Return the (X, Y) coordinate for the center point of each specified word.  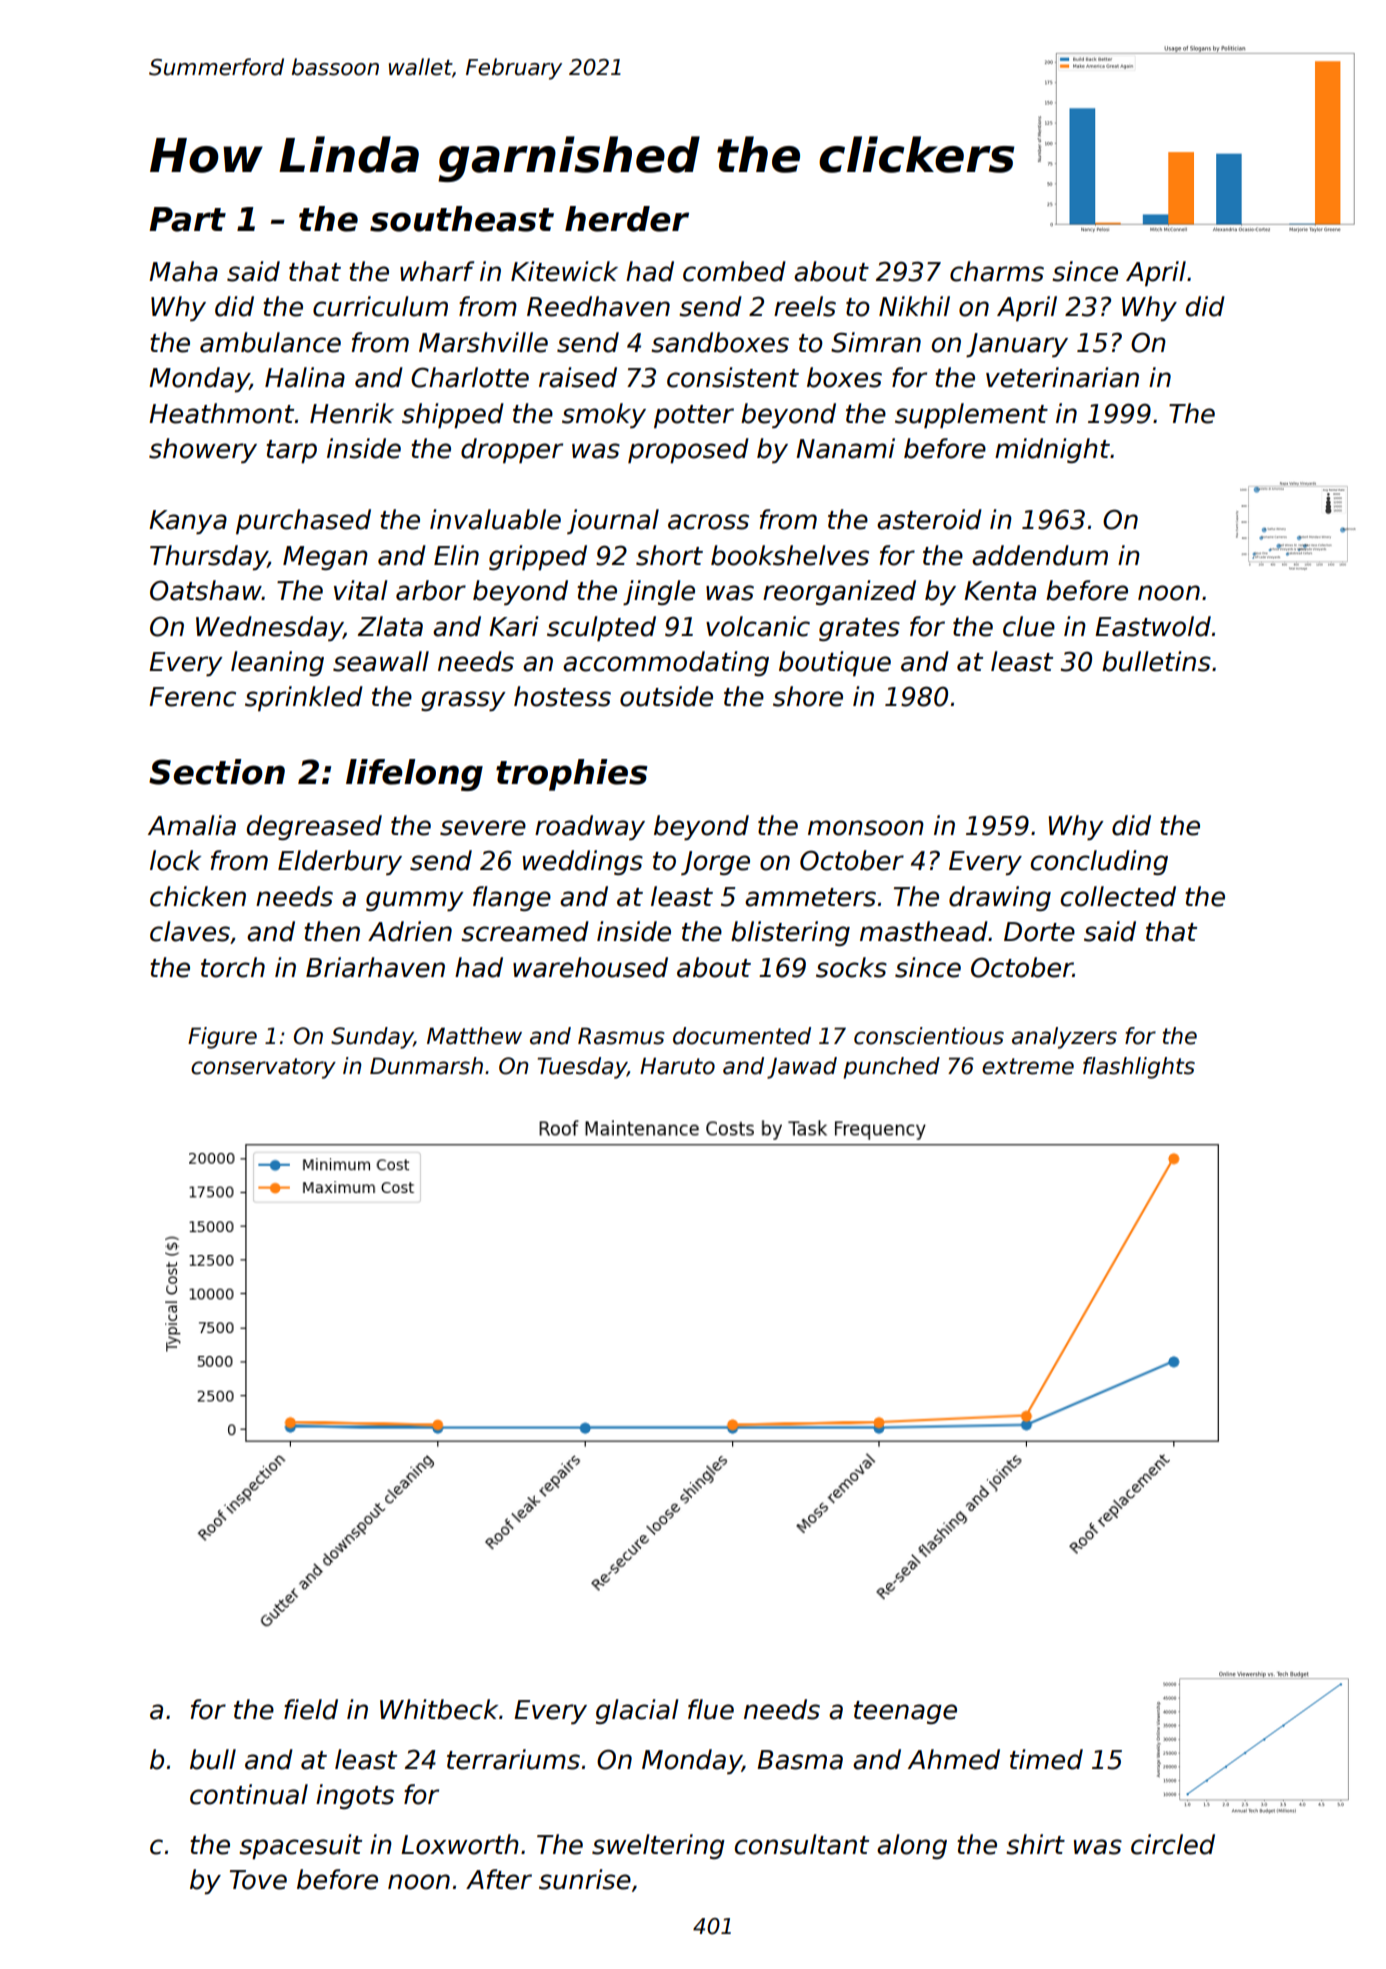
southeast (462, 219)
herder (627, 219)
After (499, 1879)
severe (483, 828)
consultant (802, 1844)
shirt (1035, 1844)
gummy (415, 901)
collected (1118, 896)
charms (997, 271)
